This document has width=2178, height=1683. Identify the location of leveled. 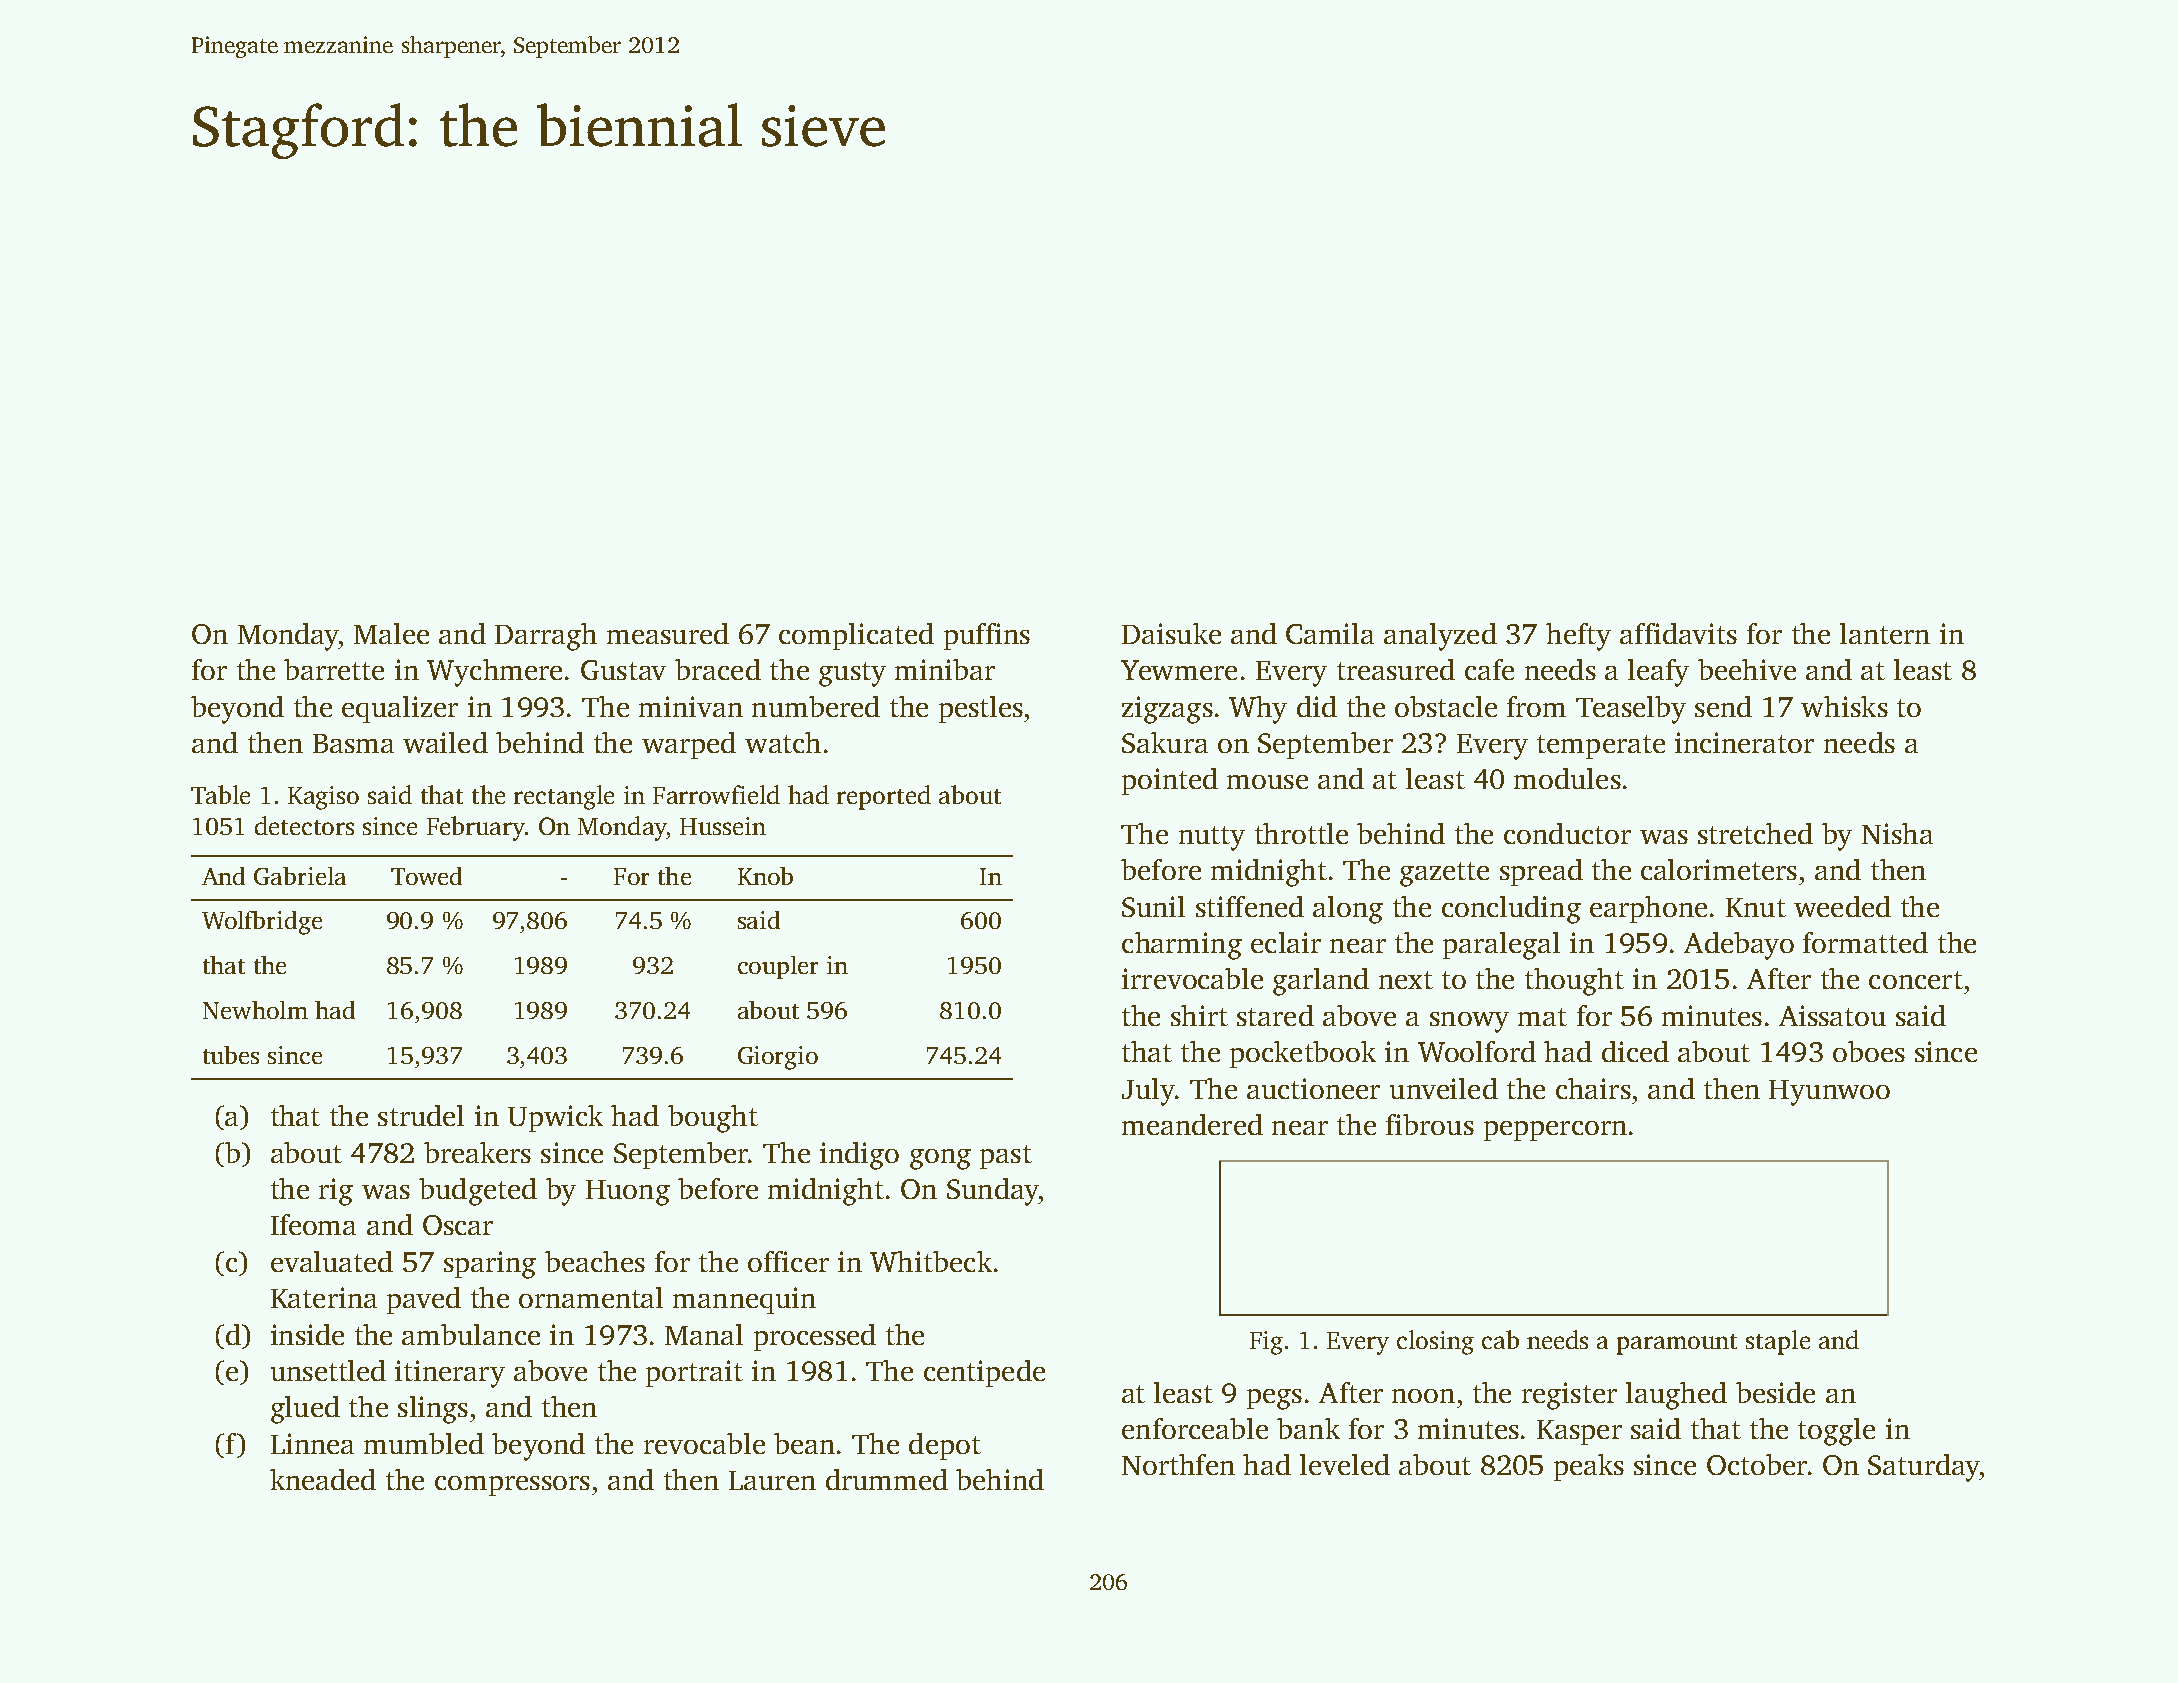
(1345, 1464).
